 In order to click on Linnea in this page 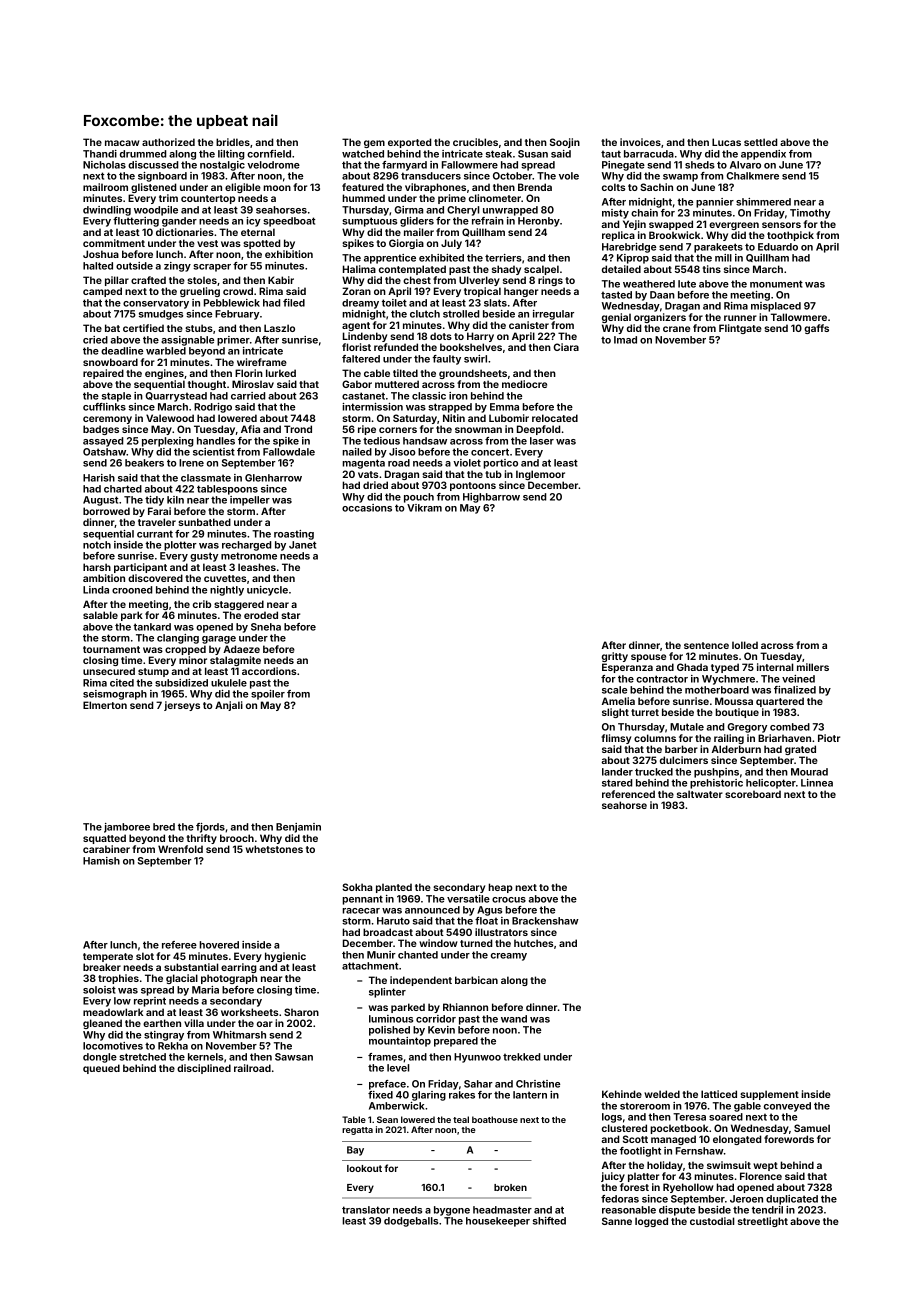, I will do `click(817, 783)`.
